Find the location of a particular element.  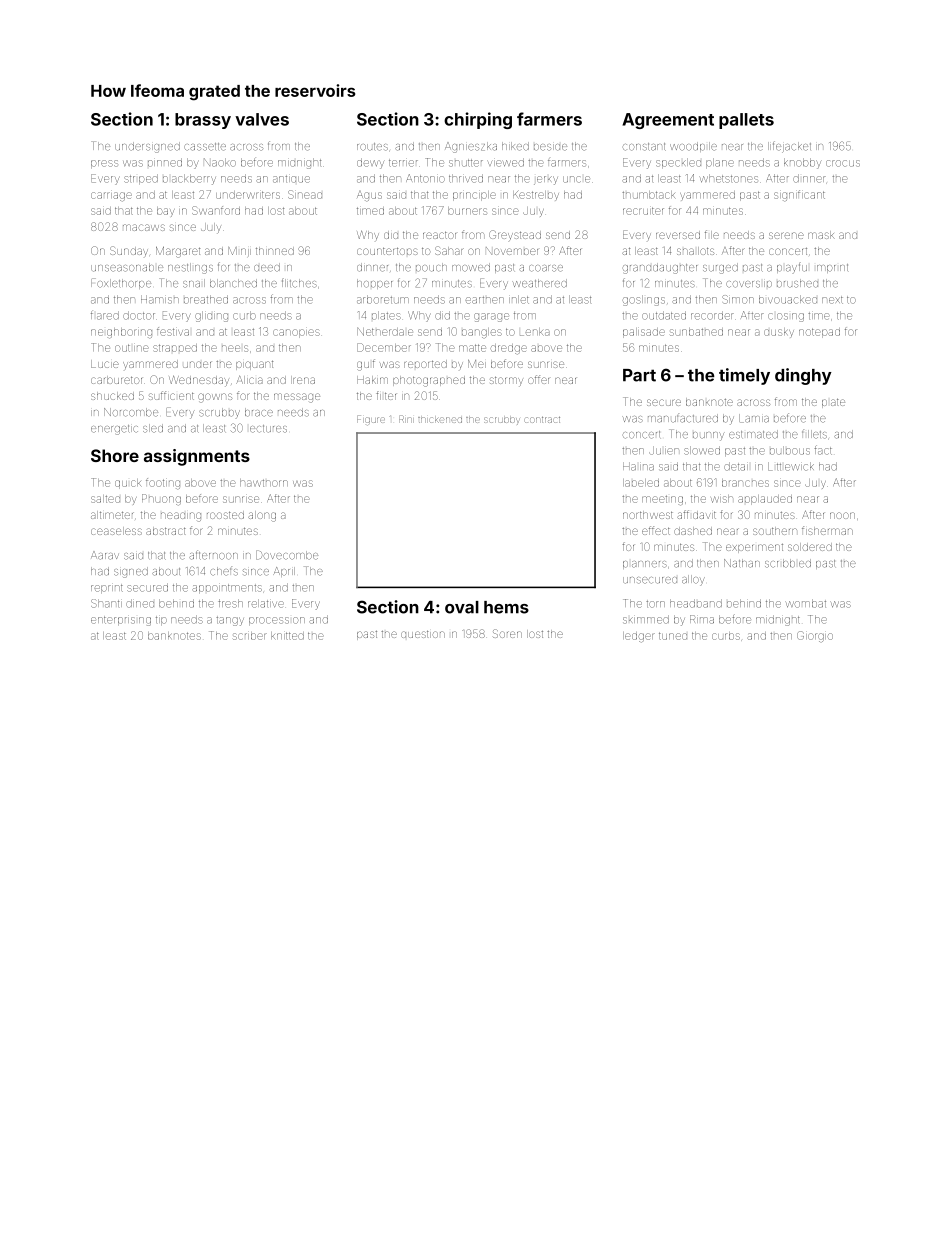

Phuong is located at coordinates (161, 499).
